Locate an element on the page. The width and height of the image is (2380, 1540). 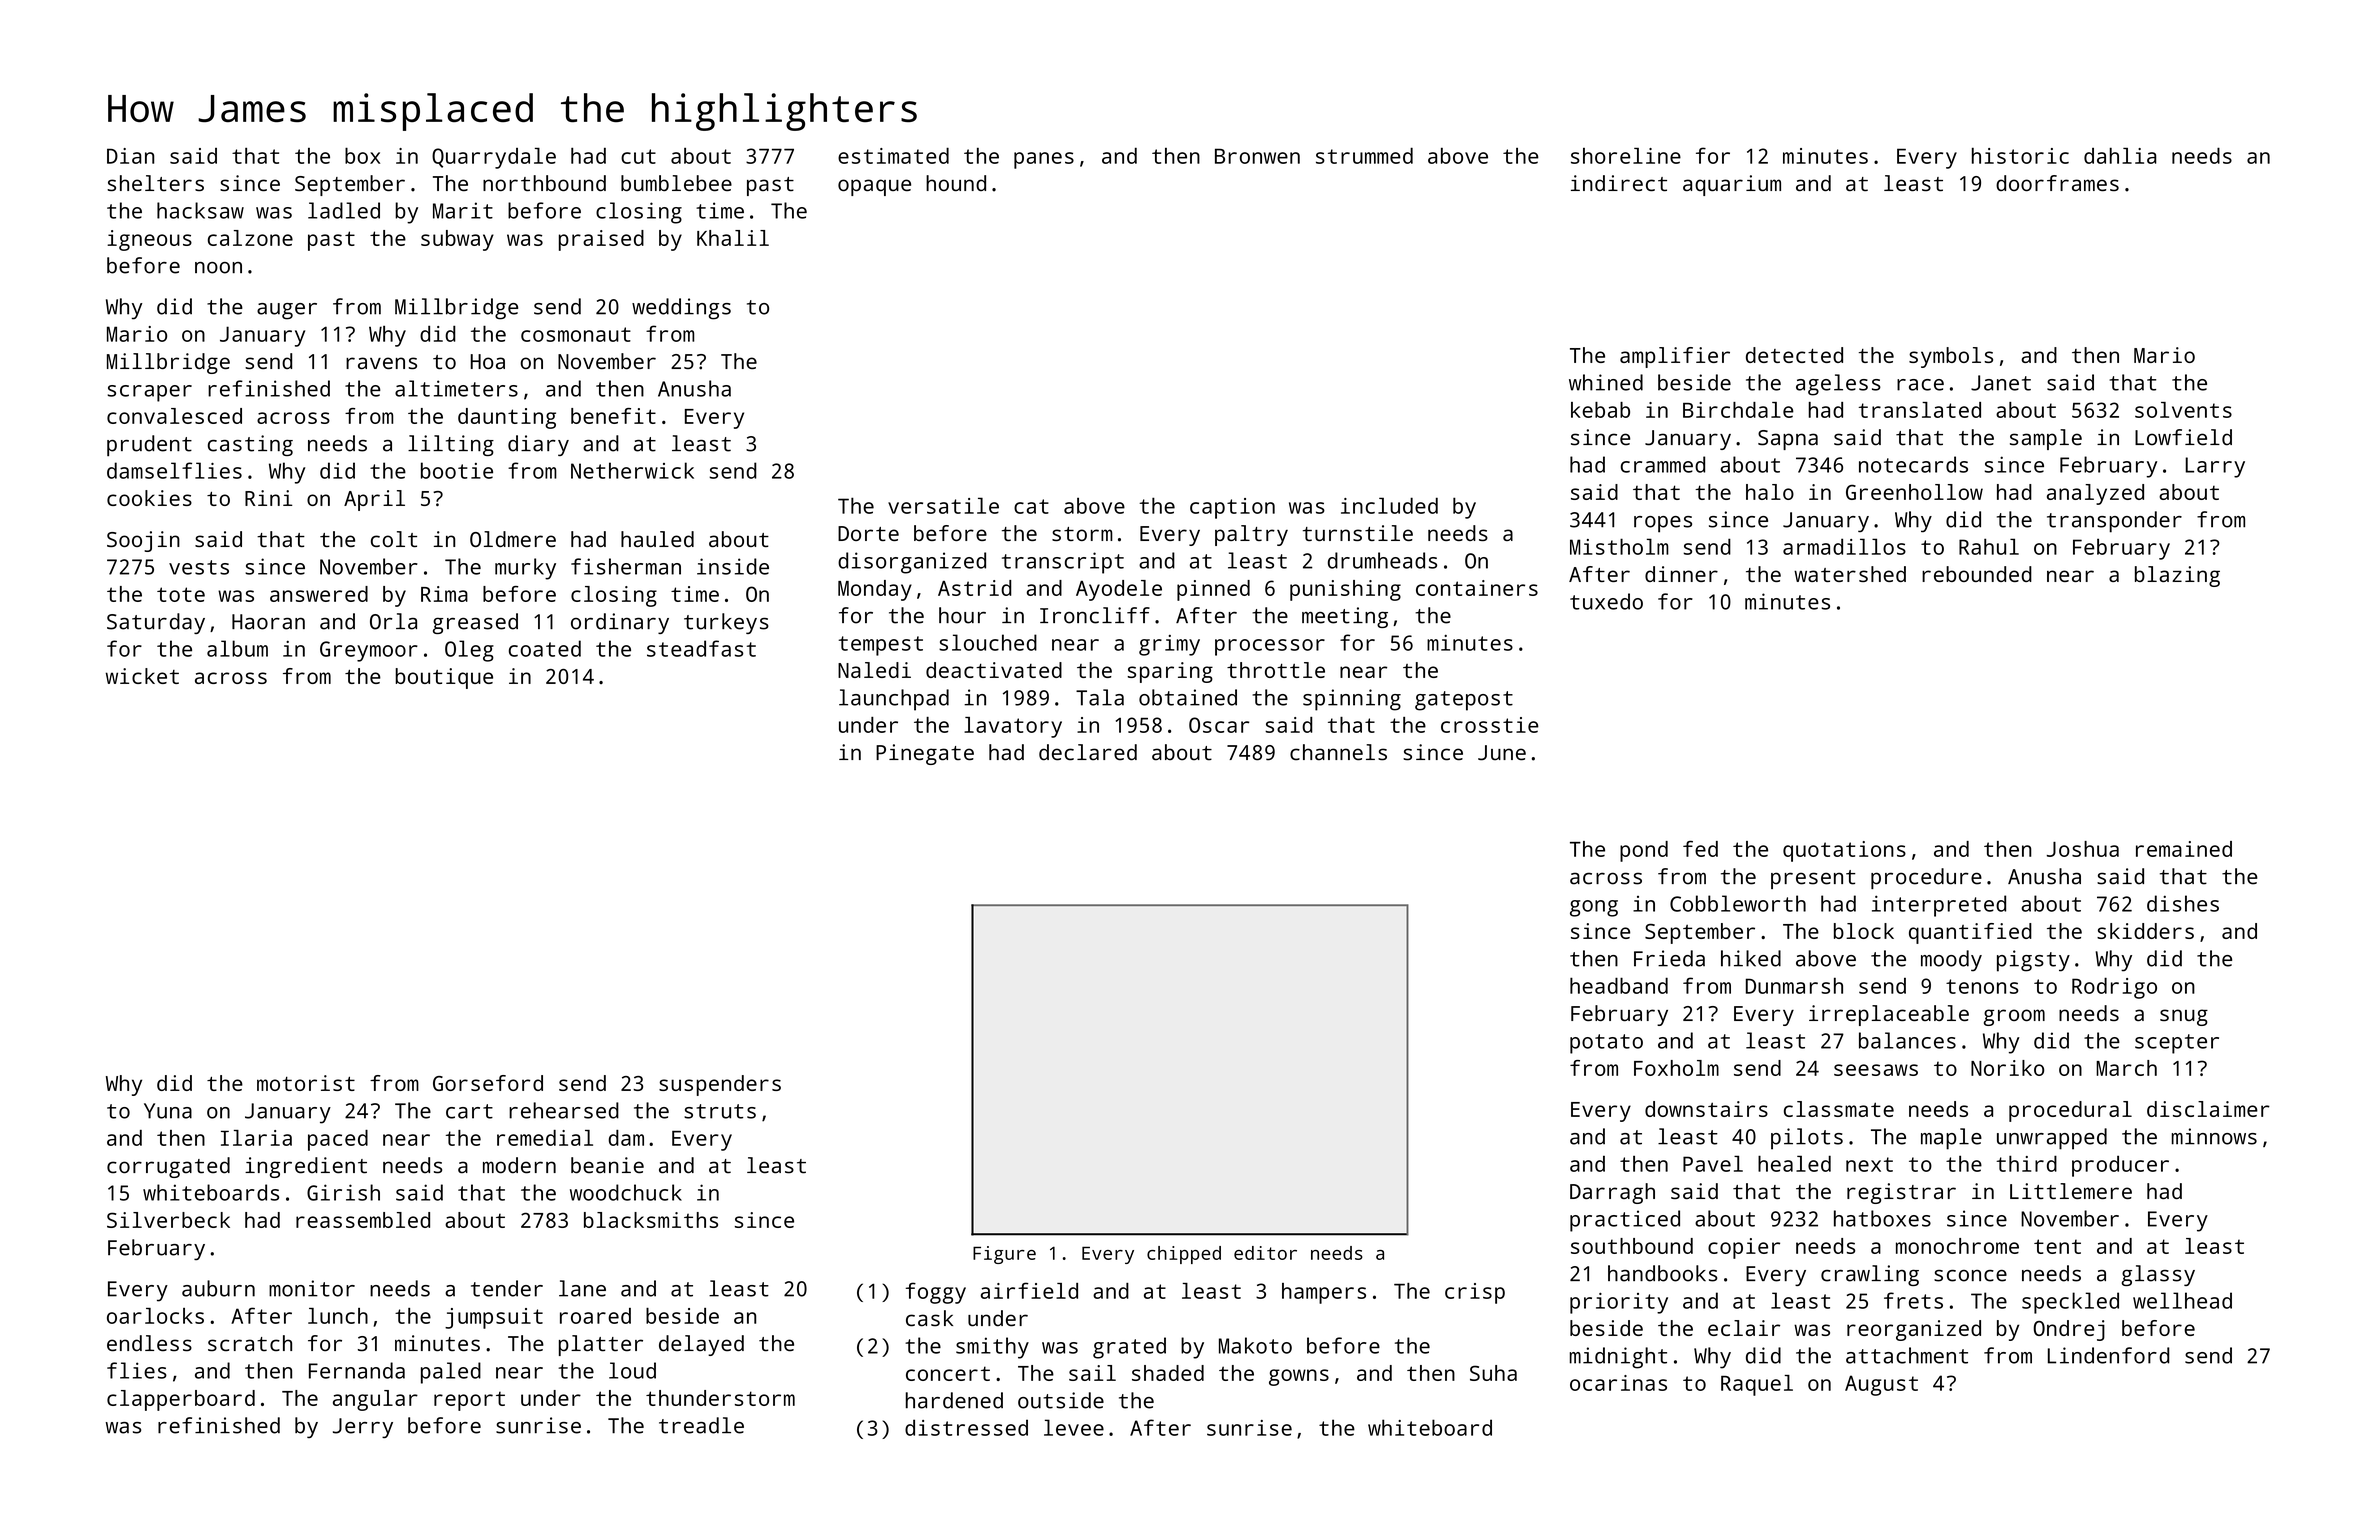
dahlia is located at coordinates (2120, 156).
